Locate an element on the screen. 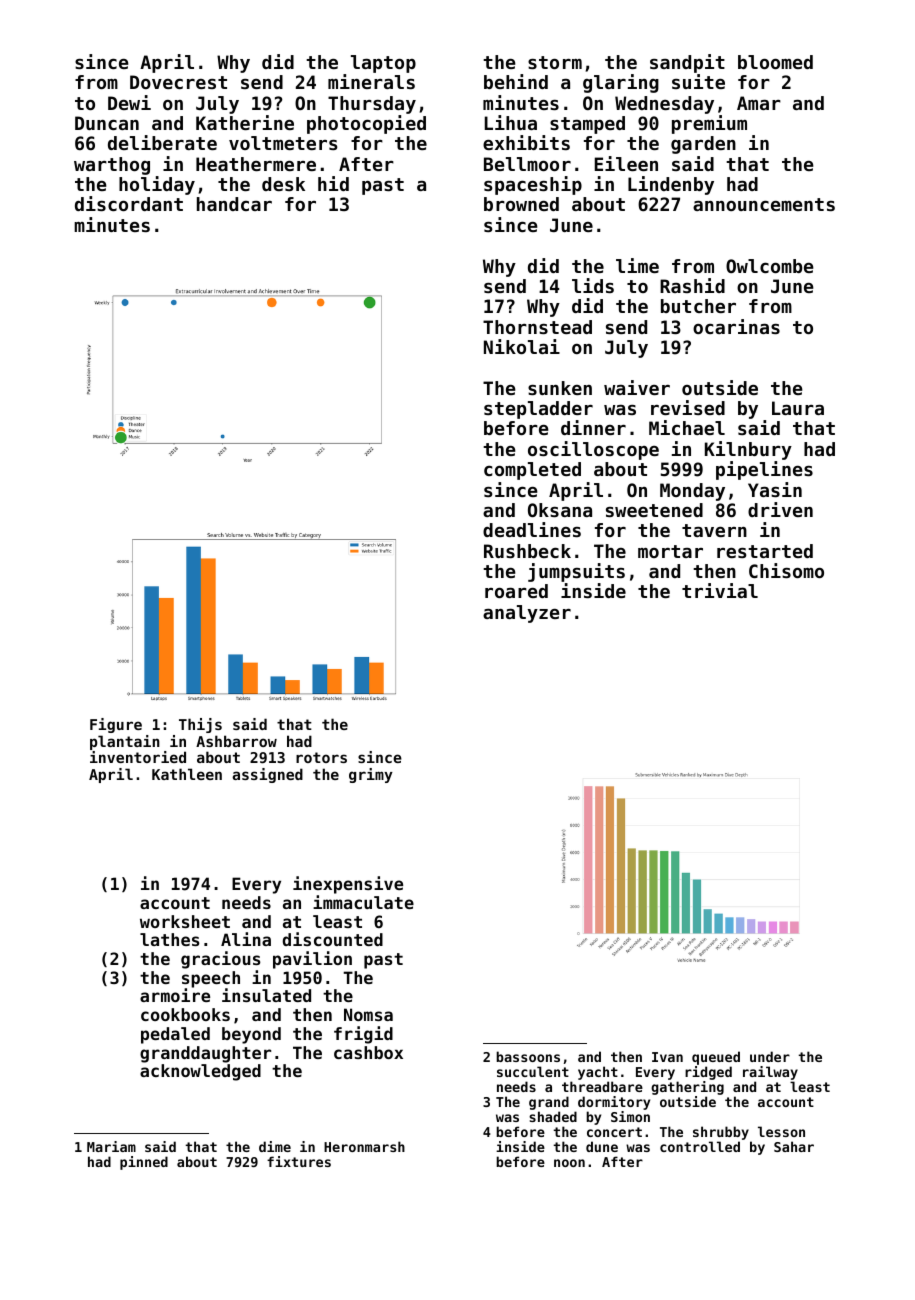  completed is located at coordinates (532, 471).
